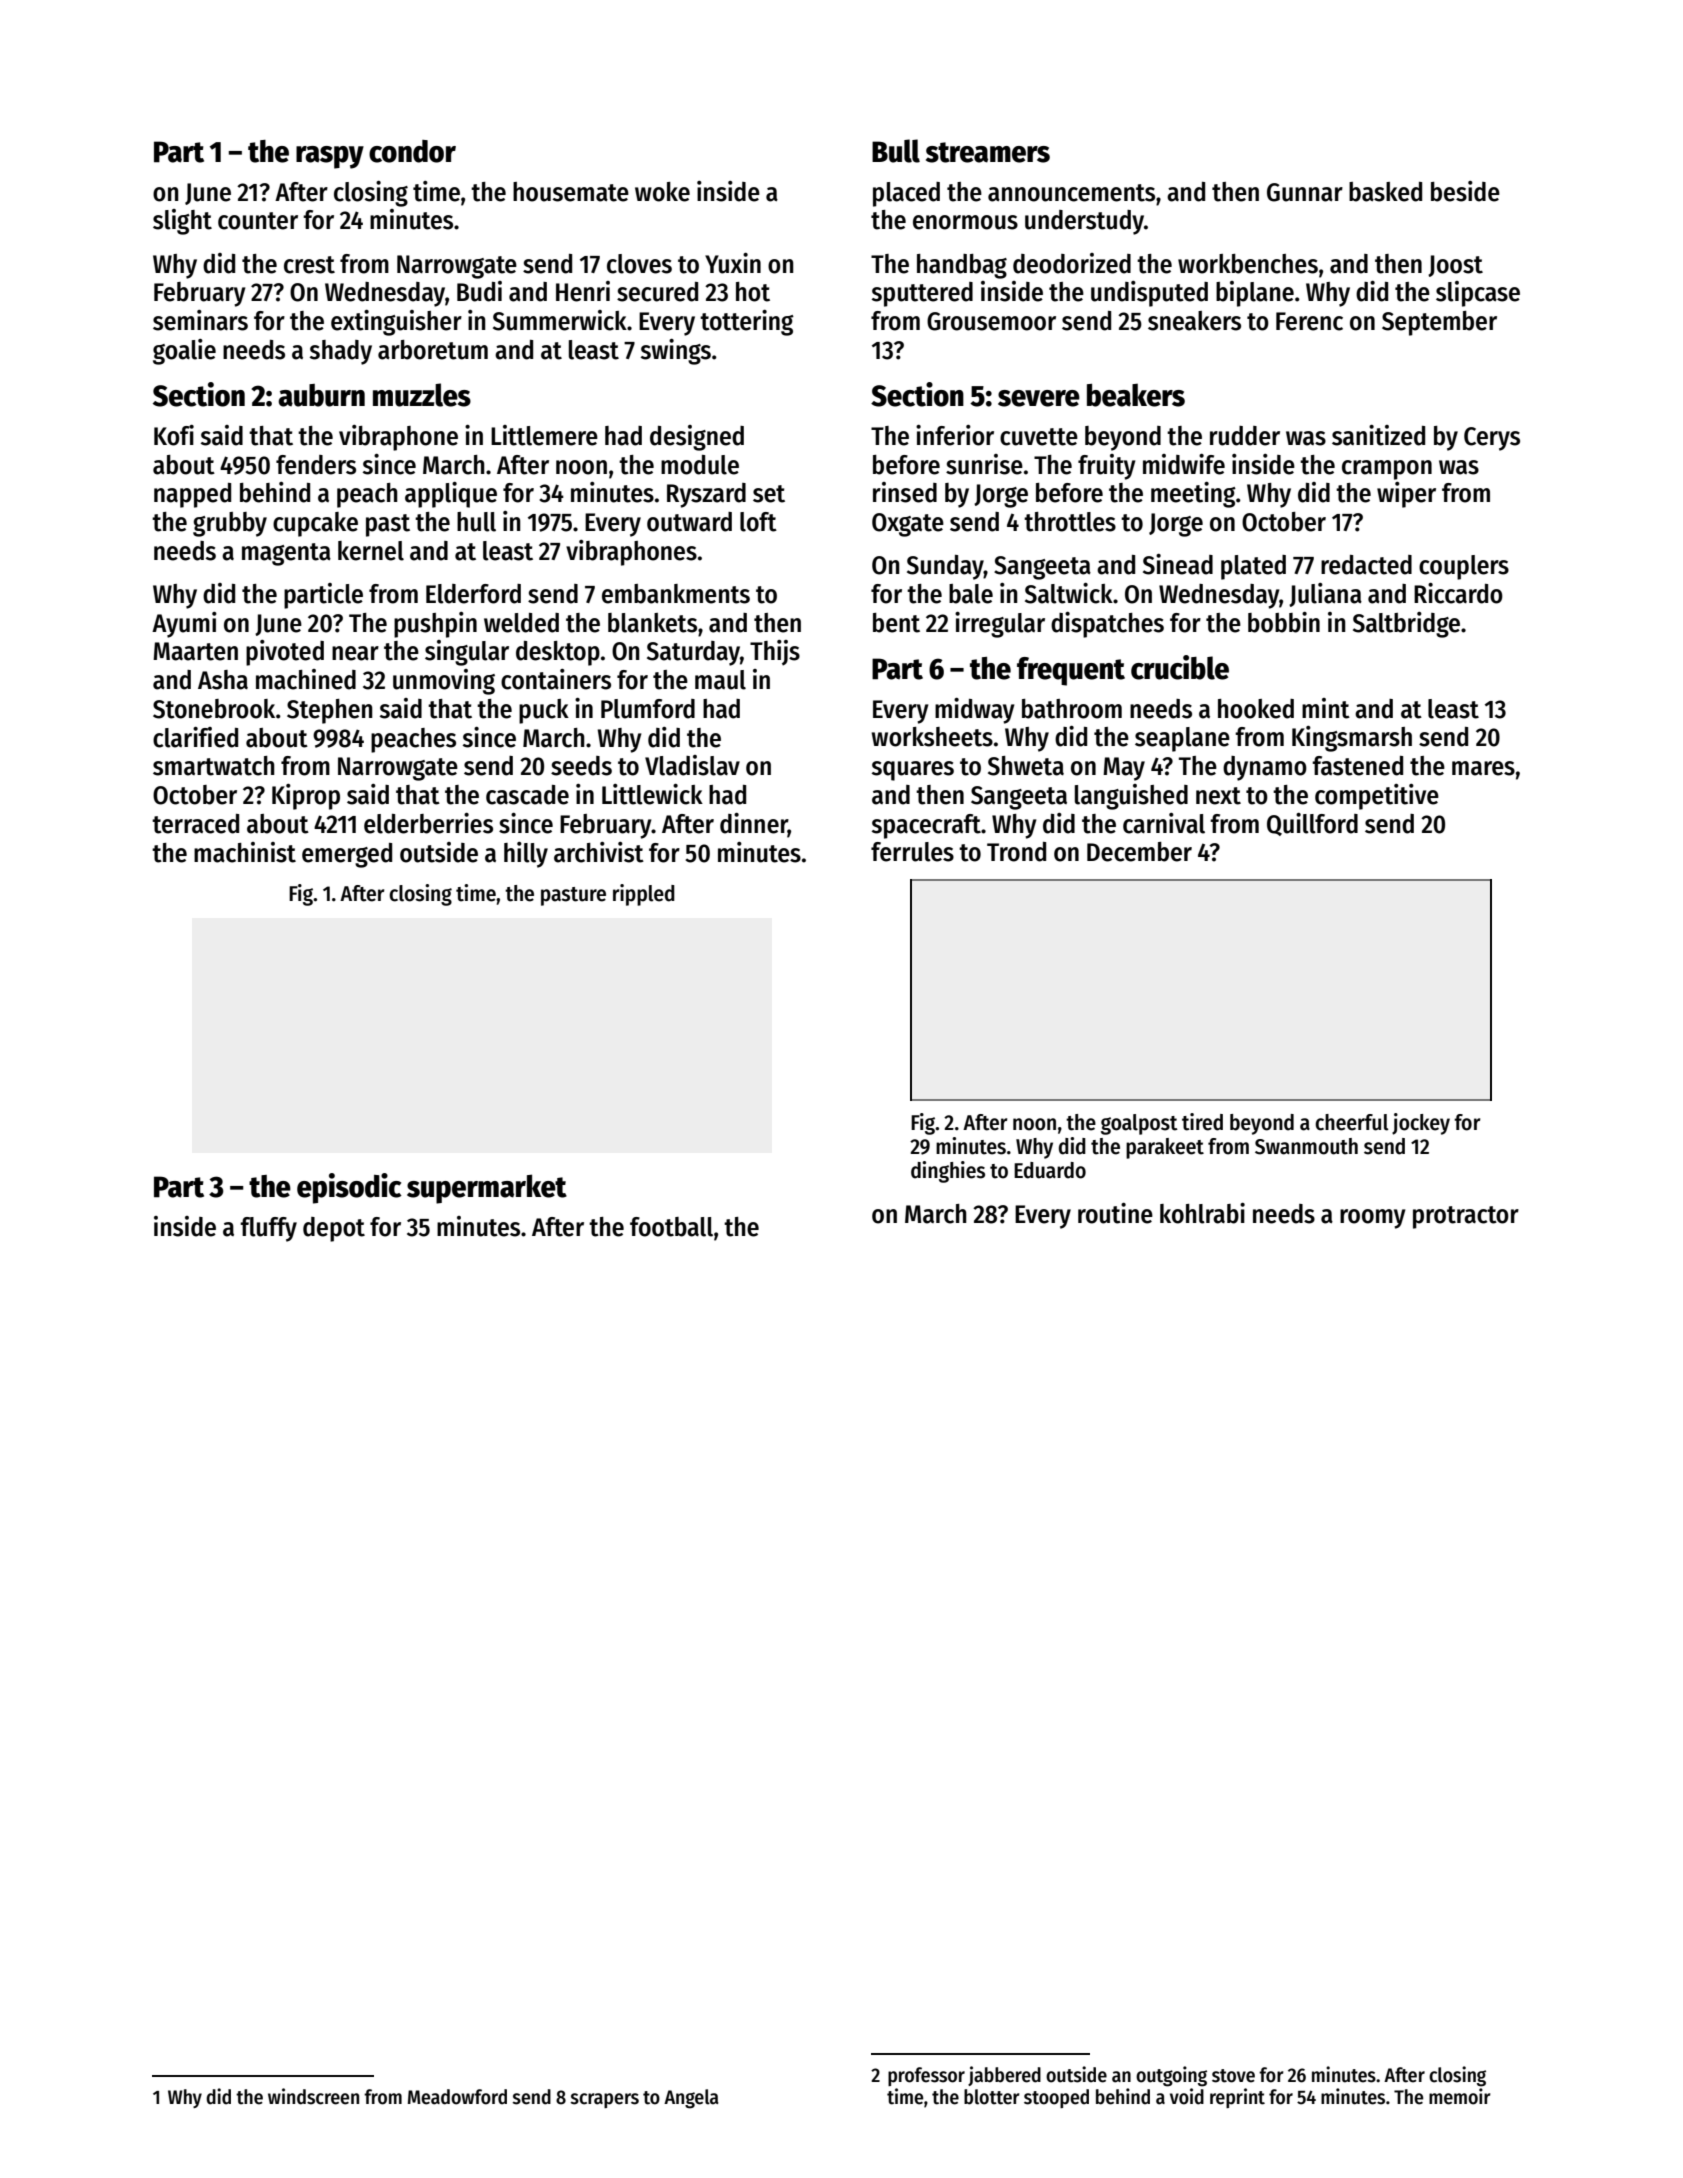 This screenshot has height=2178, width=1683. Describe the element at coordinates (1465, 191) in the screenshot. I see `beside` at that location.
